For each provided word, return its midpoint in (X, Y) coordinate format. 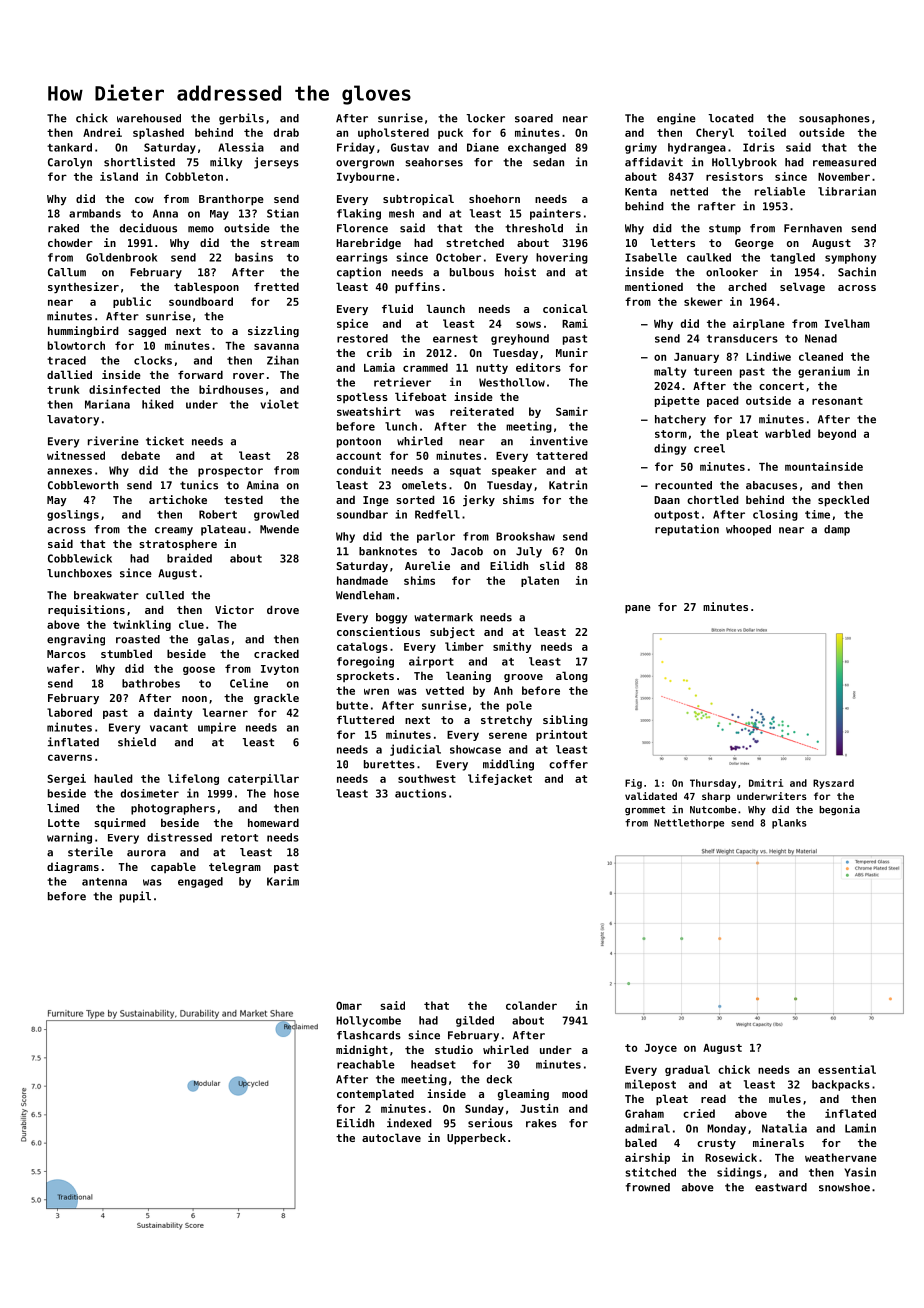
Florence (362, 228)
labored (69, 712)
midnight (362, 1050)
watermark (443, 617)
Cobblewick (80, 558)
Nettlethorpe (689, 824)
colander (531, 1005)
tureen (713, 372)
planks (789, 824)
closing (775, 515)
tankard (69, 147)
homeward (273, 822)
